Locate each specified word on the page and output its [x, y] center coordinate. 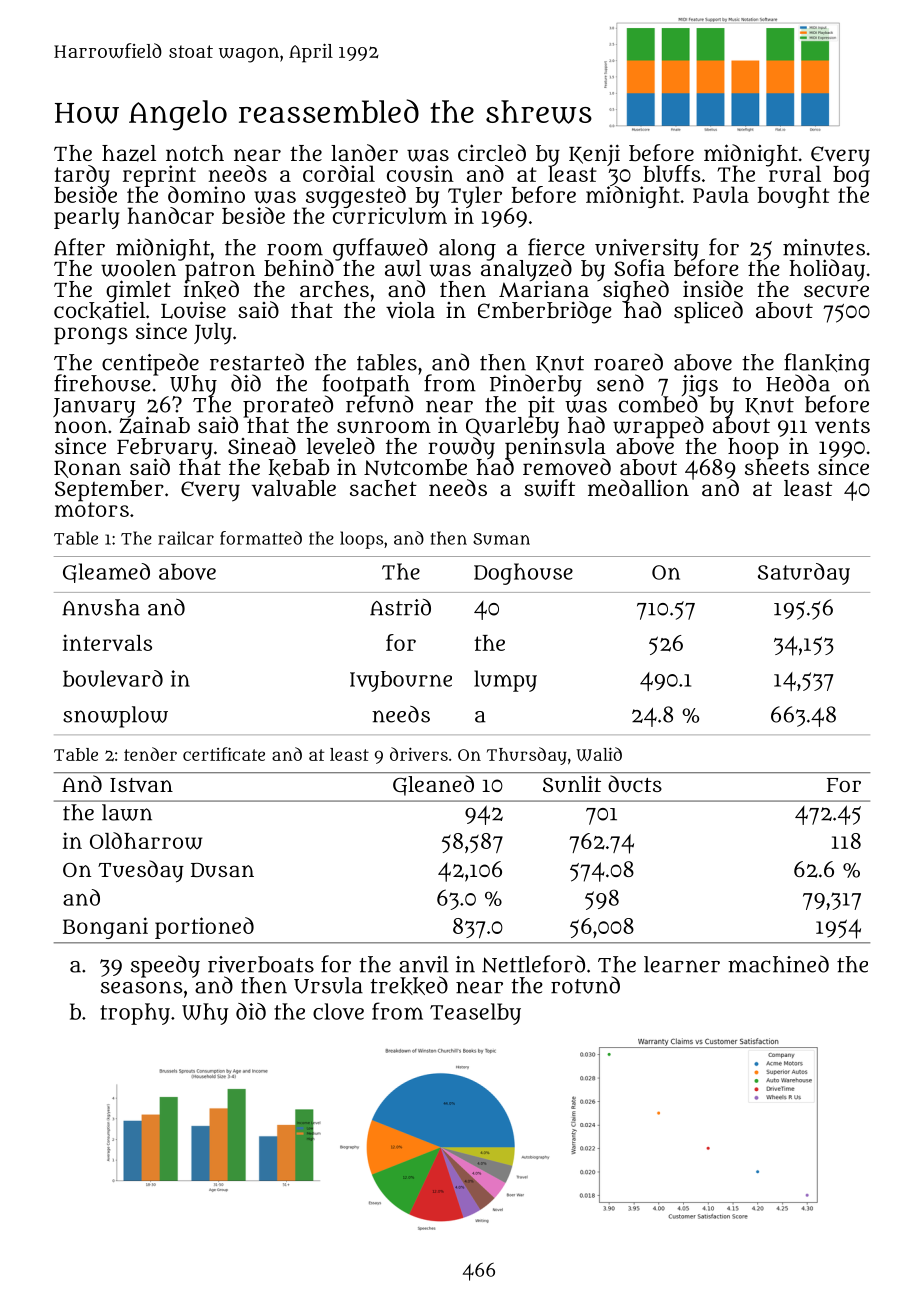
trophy [135, 1014]
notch [195, 153]
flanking [827, 364]
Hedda [798, 383]
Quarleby [512, 427]
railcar [186, 538]
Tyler [475, 197]
